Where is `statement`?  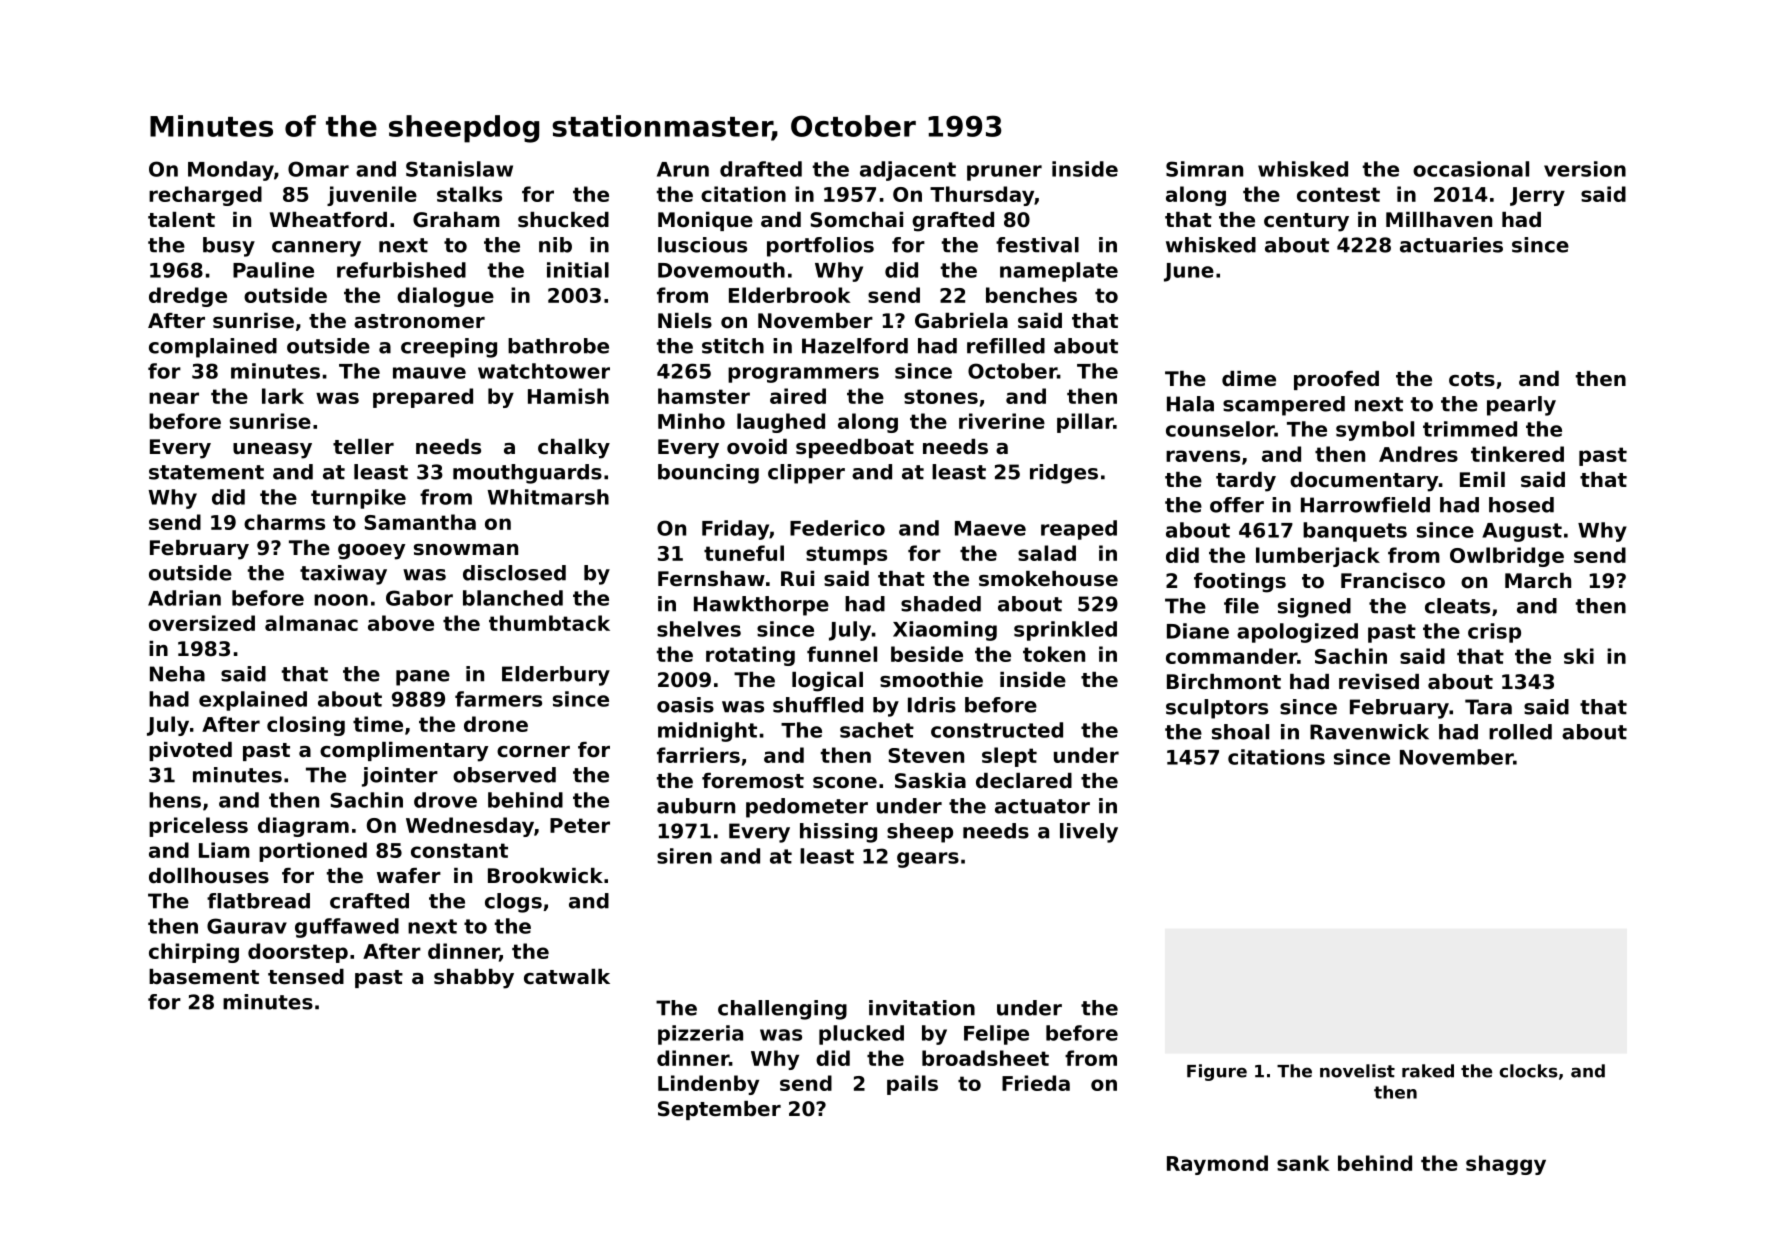 statement is located at coordinates (206, 472).
